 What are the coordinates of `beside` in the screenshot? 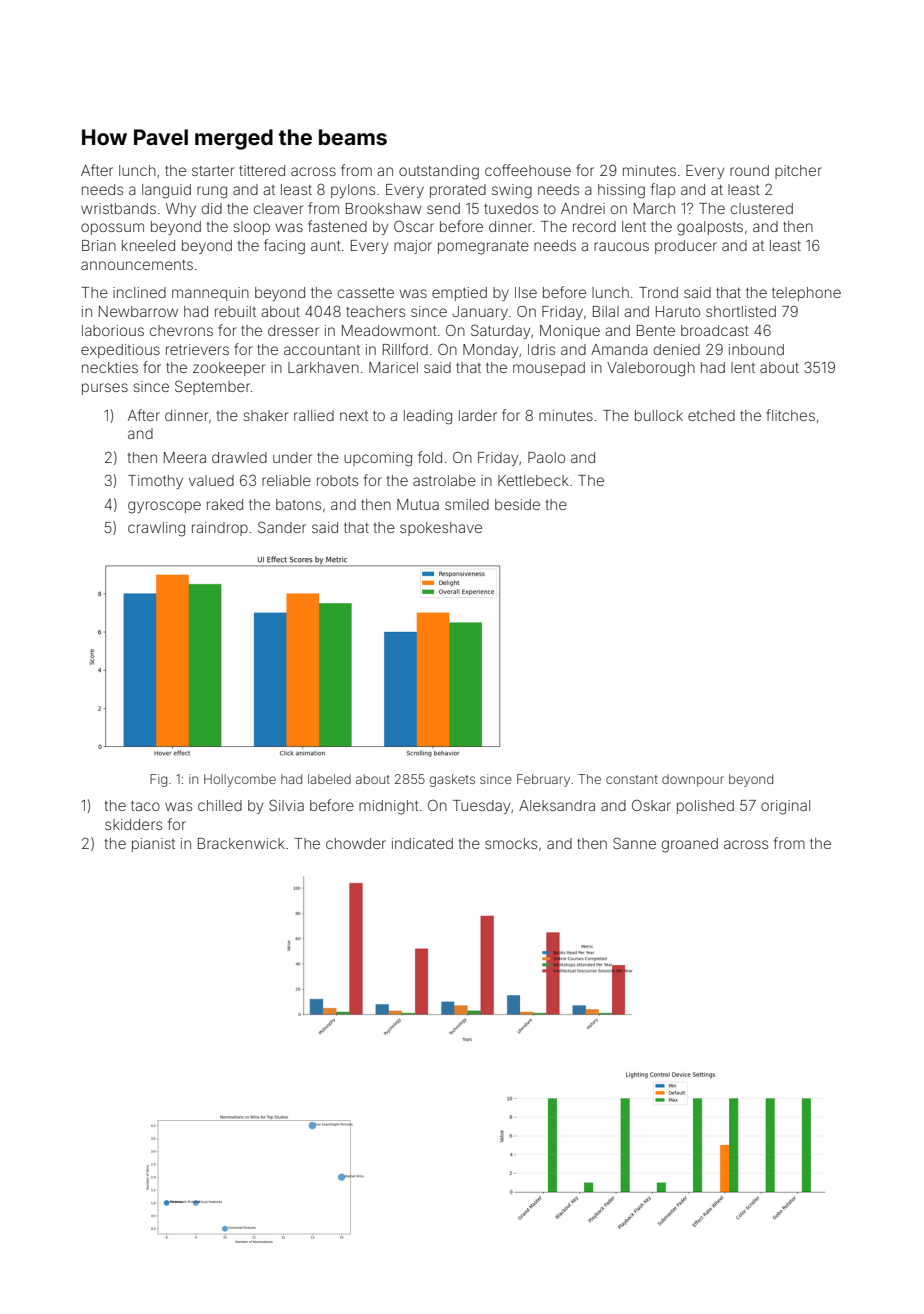 It's located at (517, 504).
